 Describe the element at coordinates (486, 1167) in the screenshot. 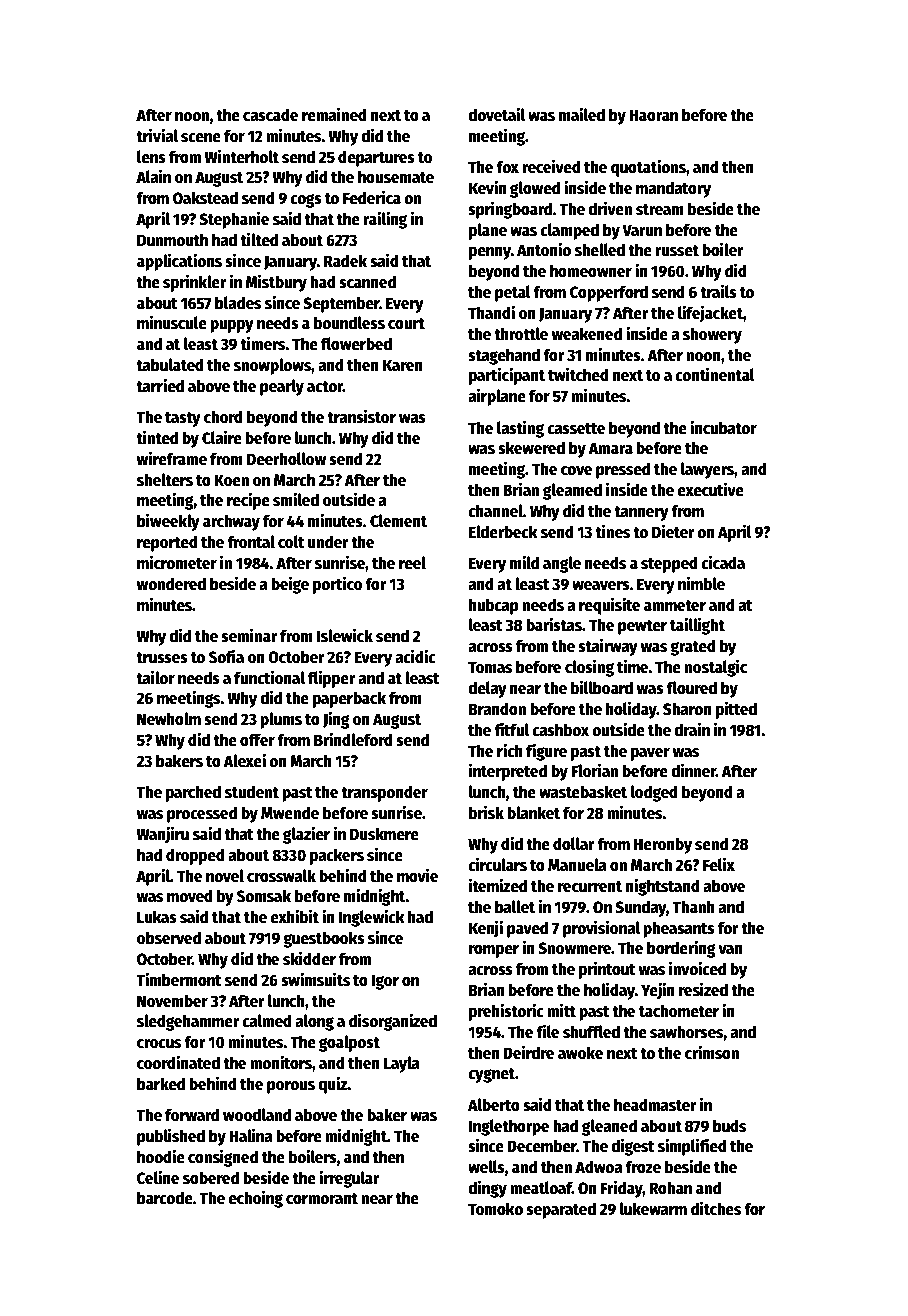

I see `wells` at that location.
